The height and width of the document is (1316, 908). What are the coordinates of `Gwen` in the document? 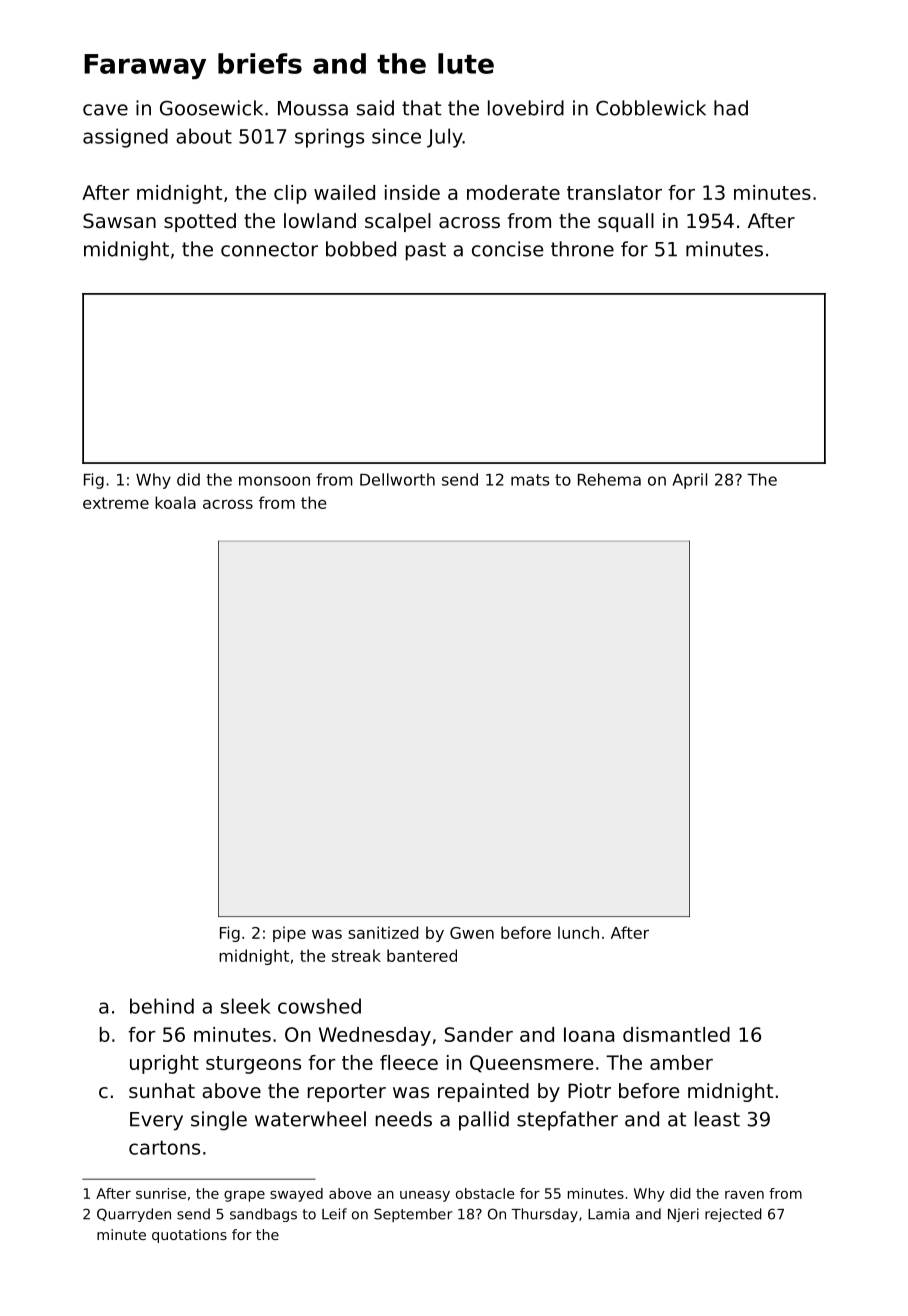 It's located at (472, 933).
